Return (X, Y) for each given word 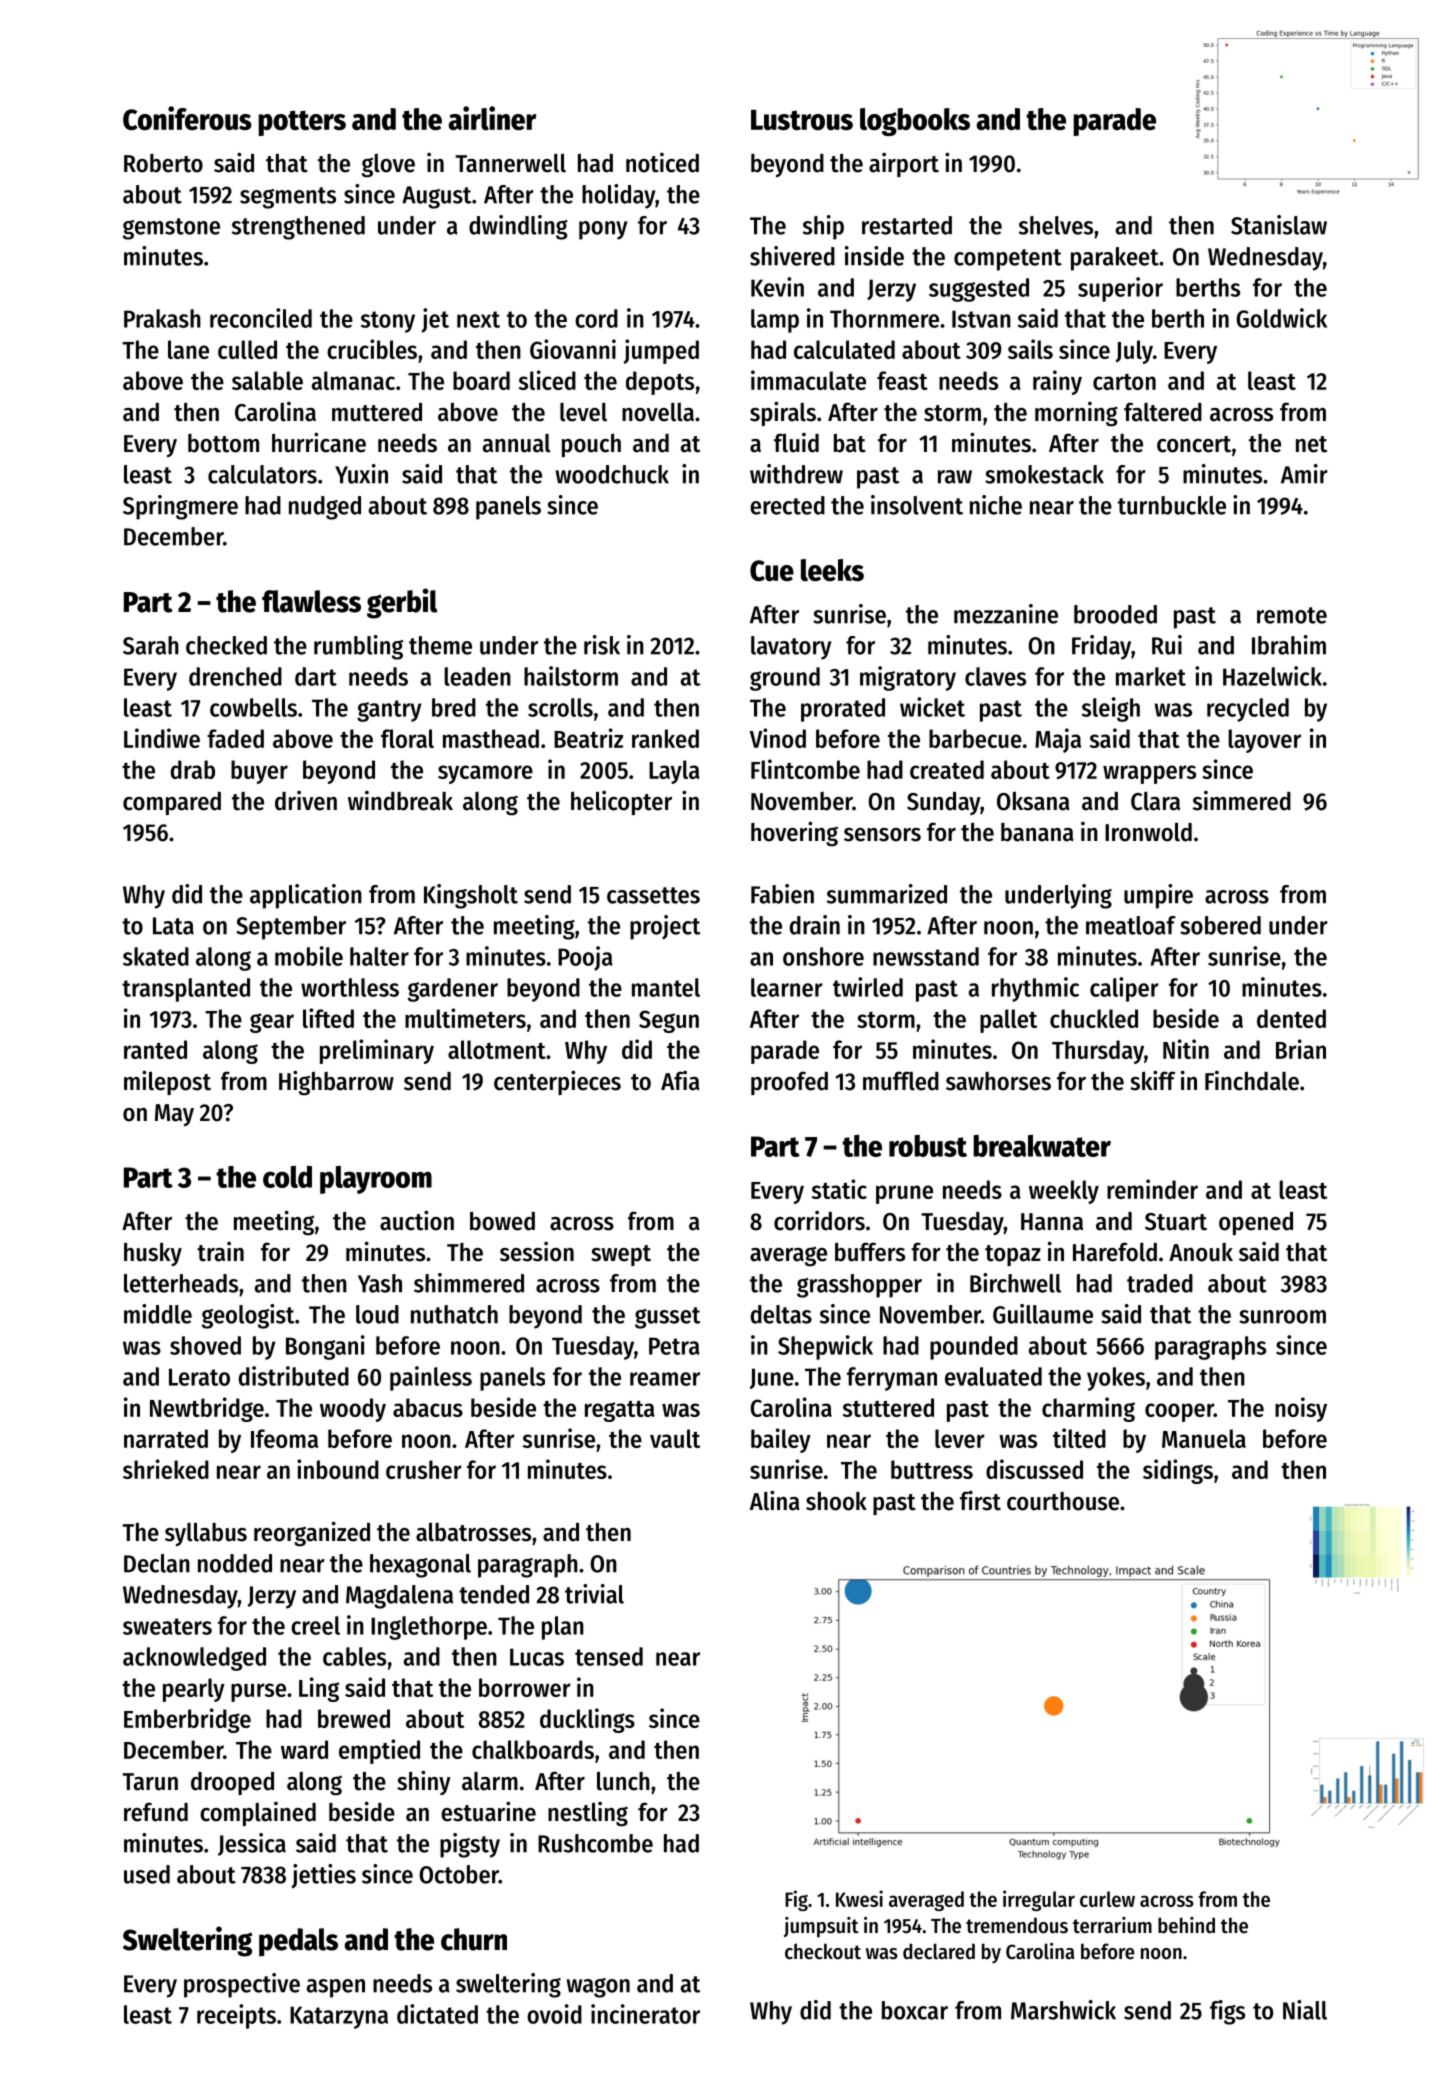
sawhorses (998, 1081)
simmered (1242, 800)
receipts (236, 2016)
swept (621, 1255)
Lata (173, 926)
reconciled (261, 318)
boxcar (915, 2010)
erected (787, 505)
